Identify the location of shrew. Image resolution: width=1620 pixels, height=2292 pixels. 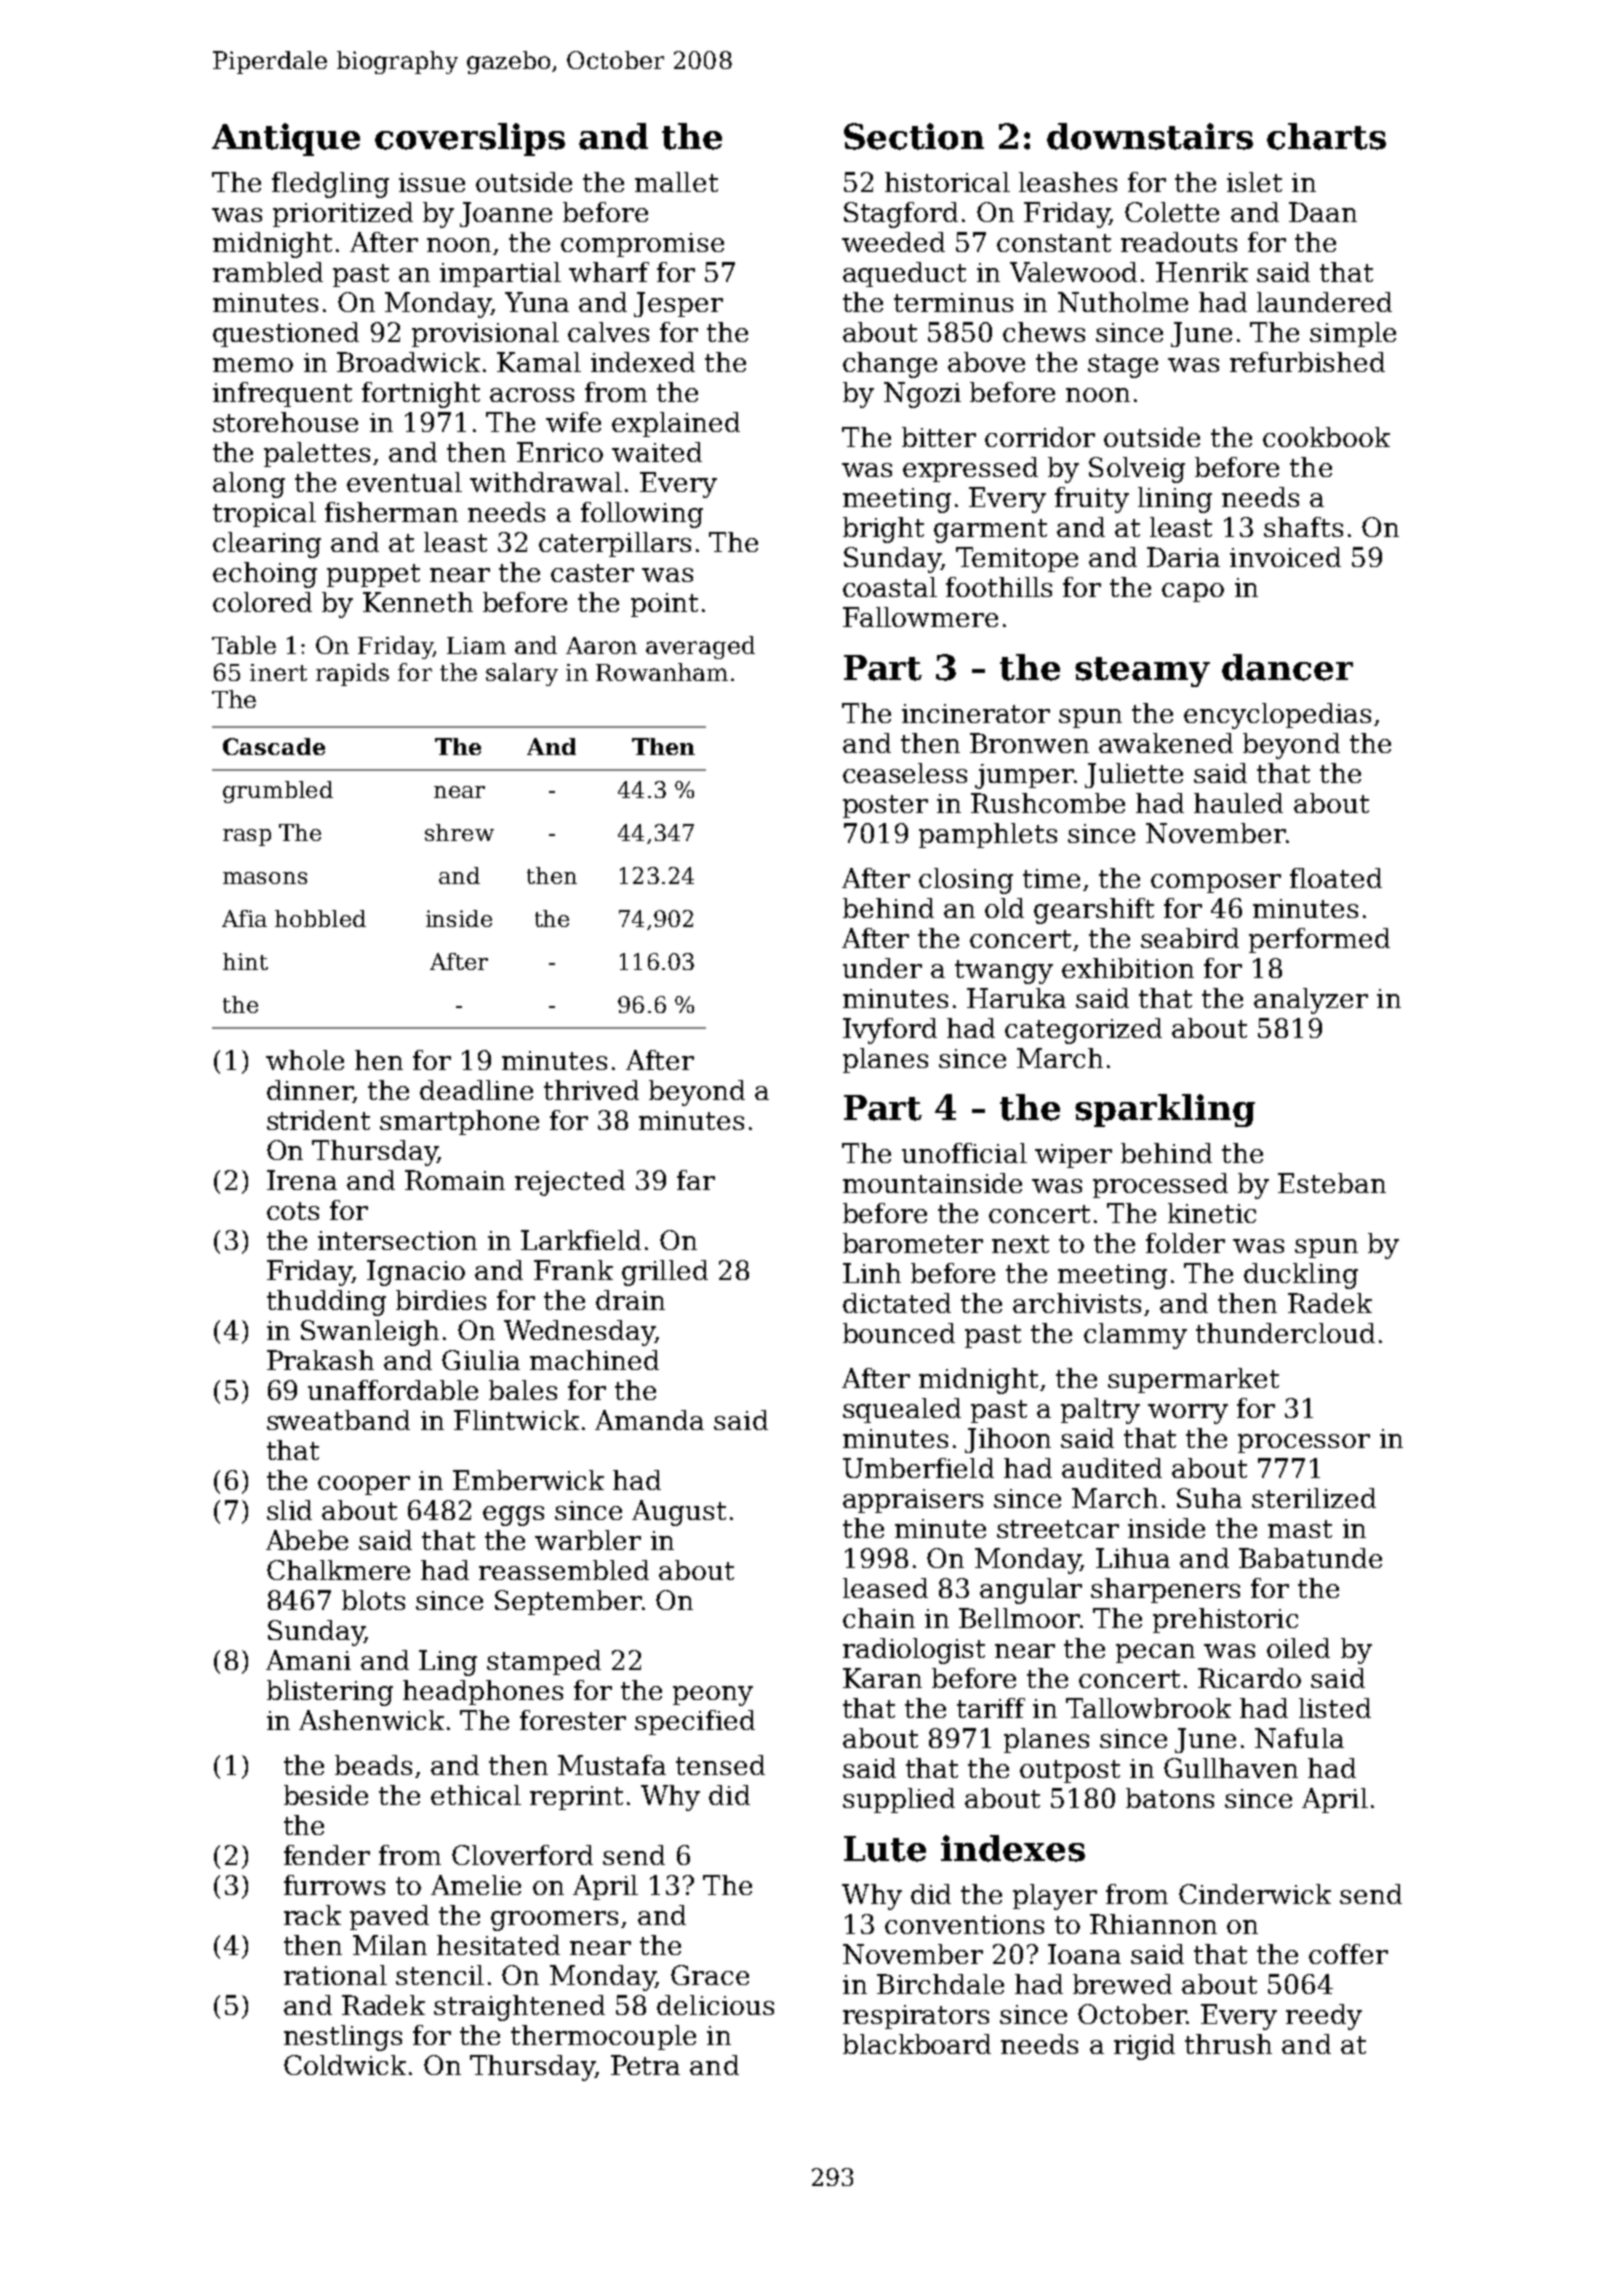
(459, 832).
